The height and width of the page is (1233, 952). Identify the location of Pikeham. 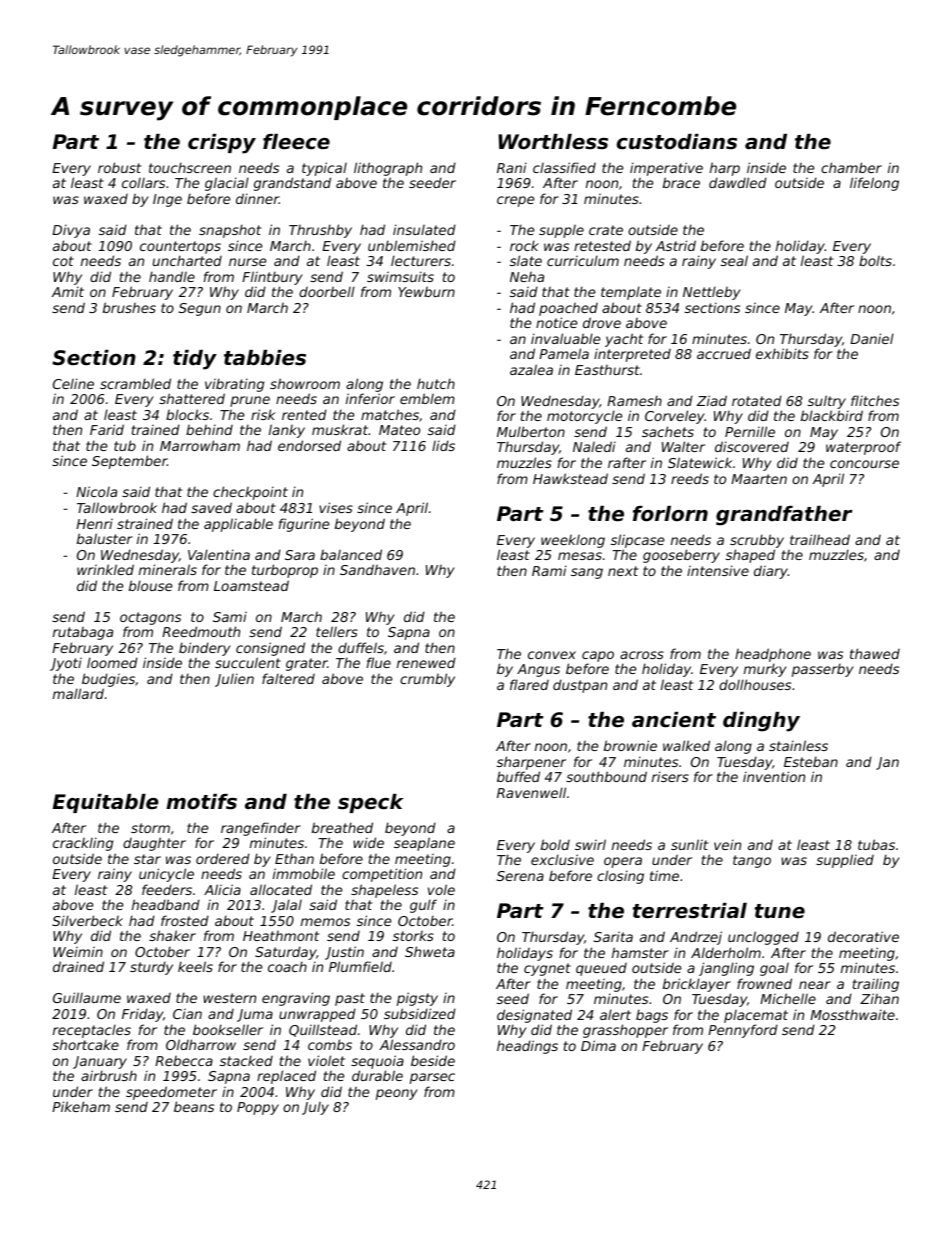
(81, 1106).
